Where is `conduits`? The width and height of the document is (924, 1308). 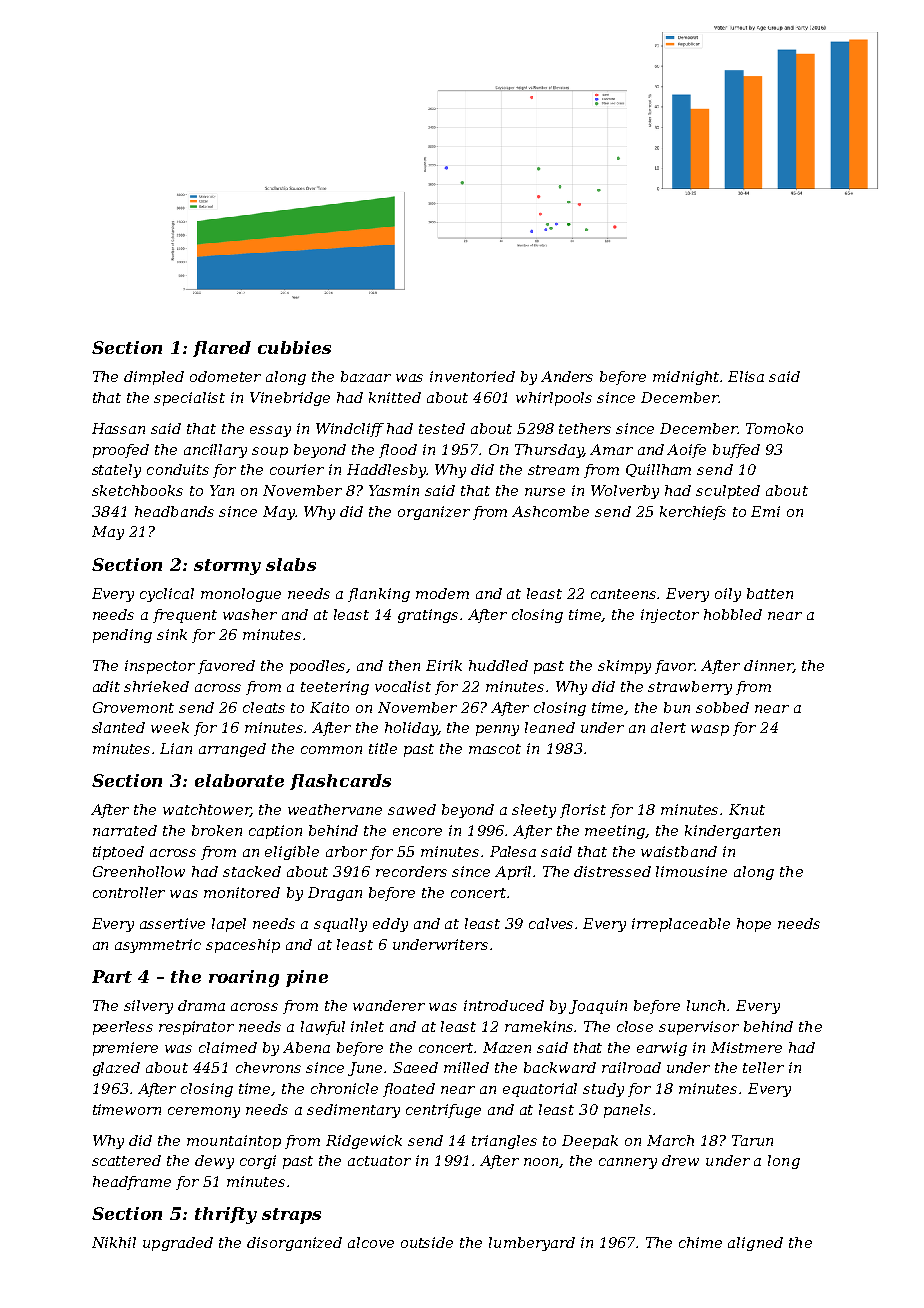
conduits is located at coordinates (178, 469).
